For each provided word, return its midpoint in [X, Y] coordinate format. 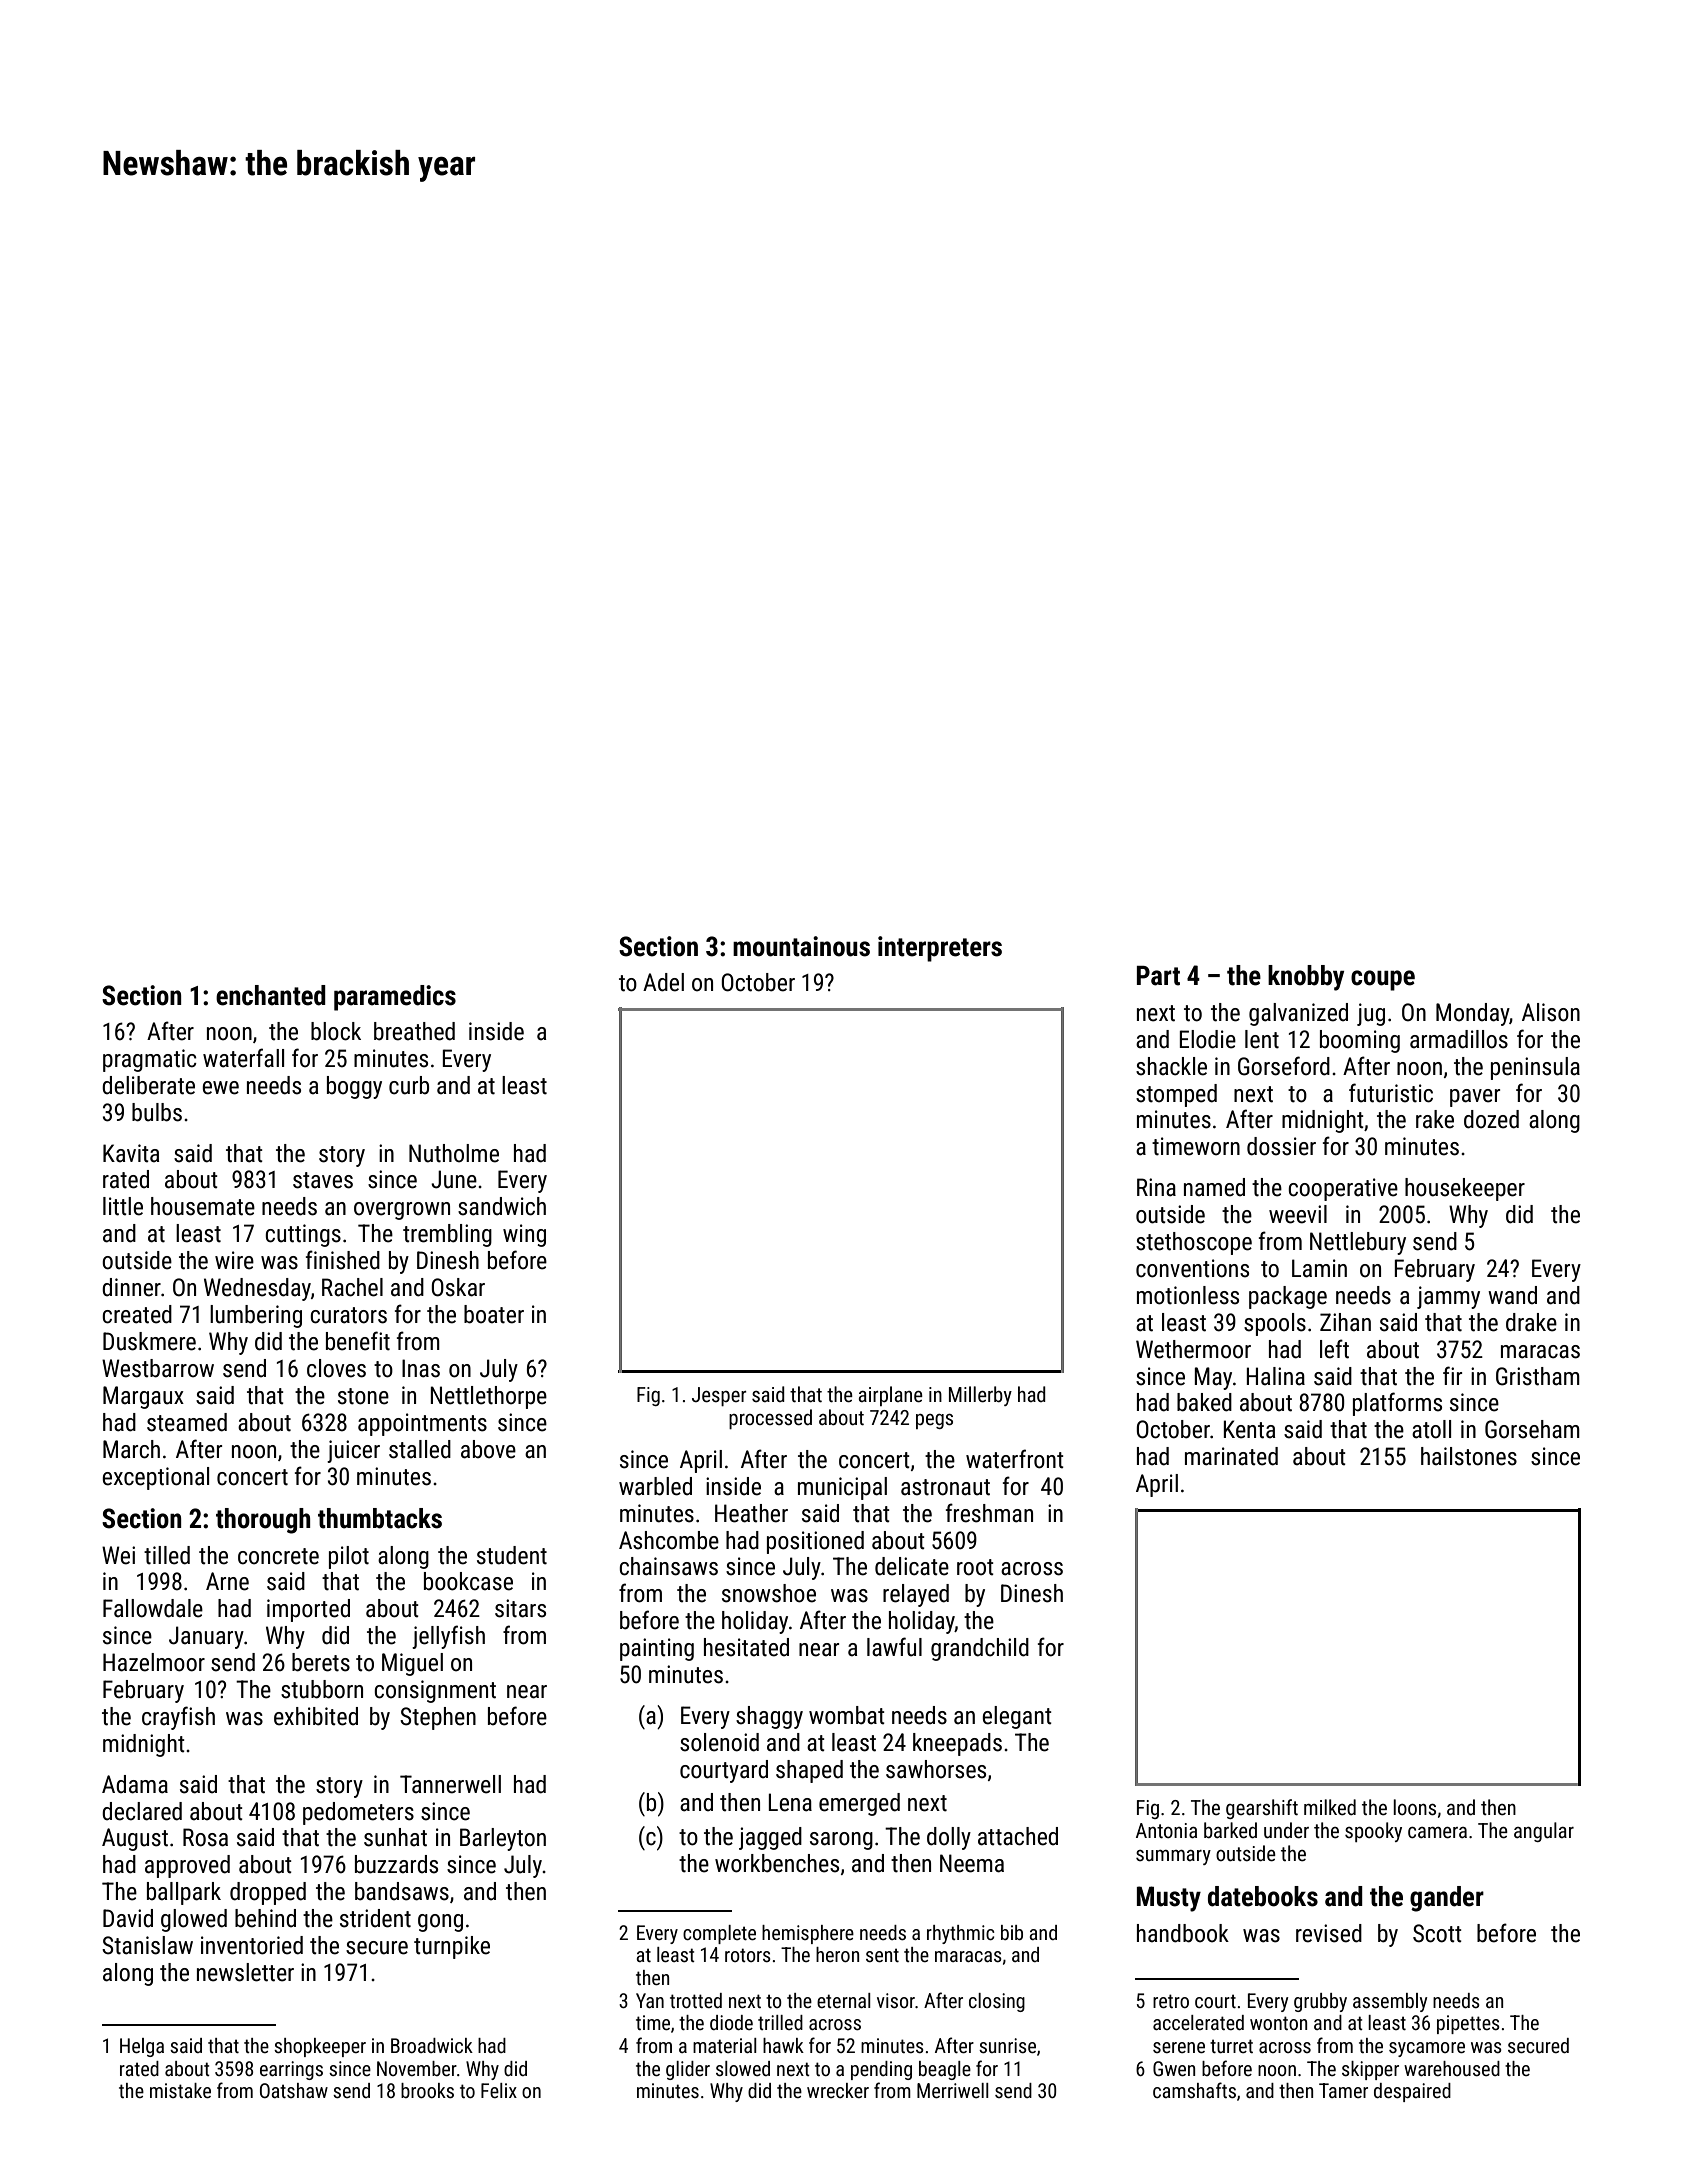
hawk [783, 2045]
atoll [1431, 1429]
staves [323, 1180]
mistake [180, 2090]
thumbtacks [380, 1518]
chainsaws [668, 1566]
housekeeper [1465, 1189]
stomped [1176, 1095]
